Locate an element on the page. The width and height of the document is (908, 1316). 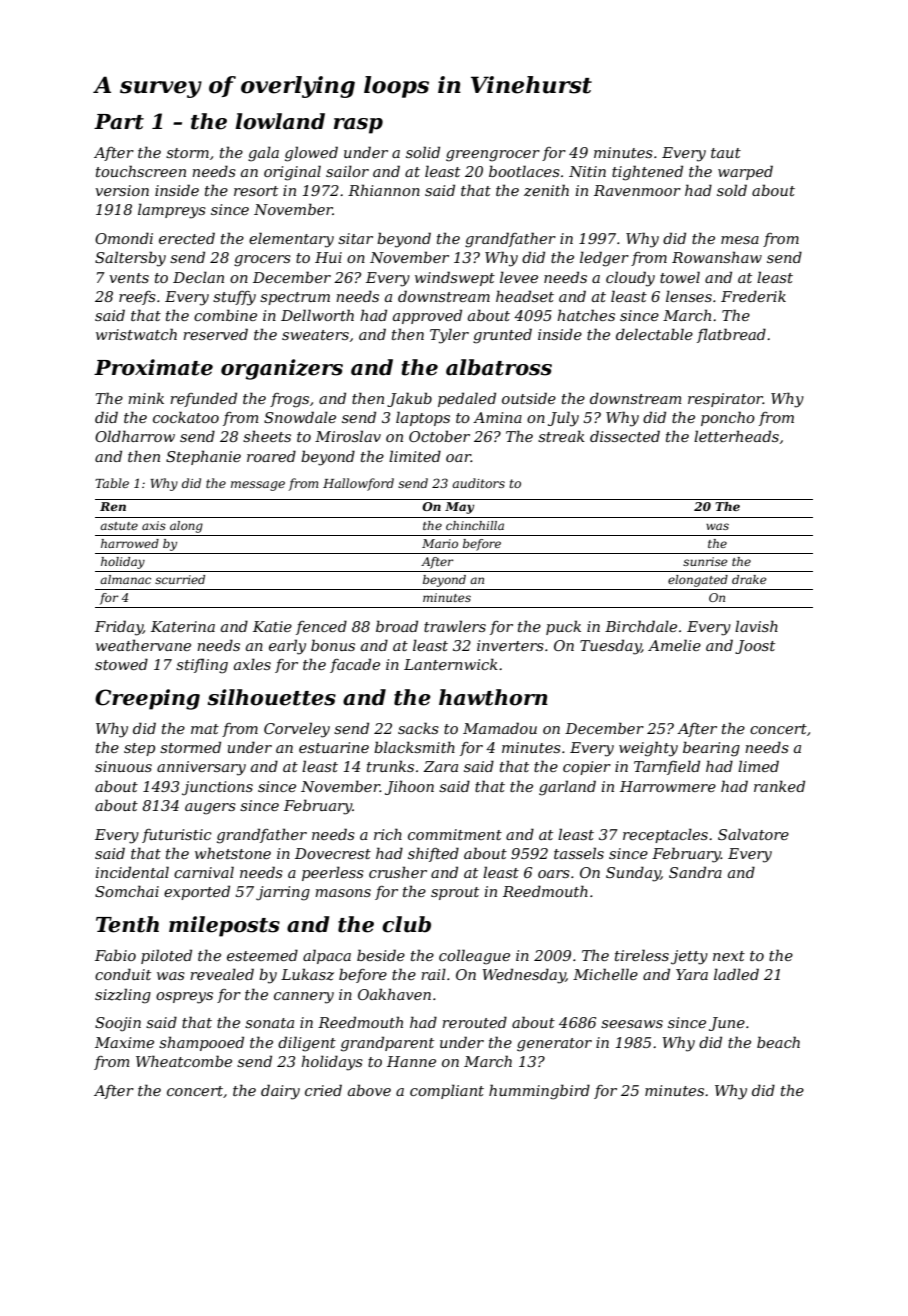
jarring is located at coordinates (283, 893).
